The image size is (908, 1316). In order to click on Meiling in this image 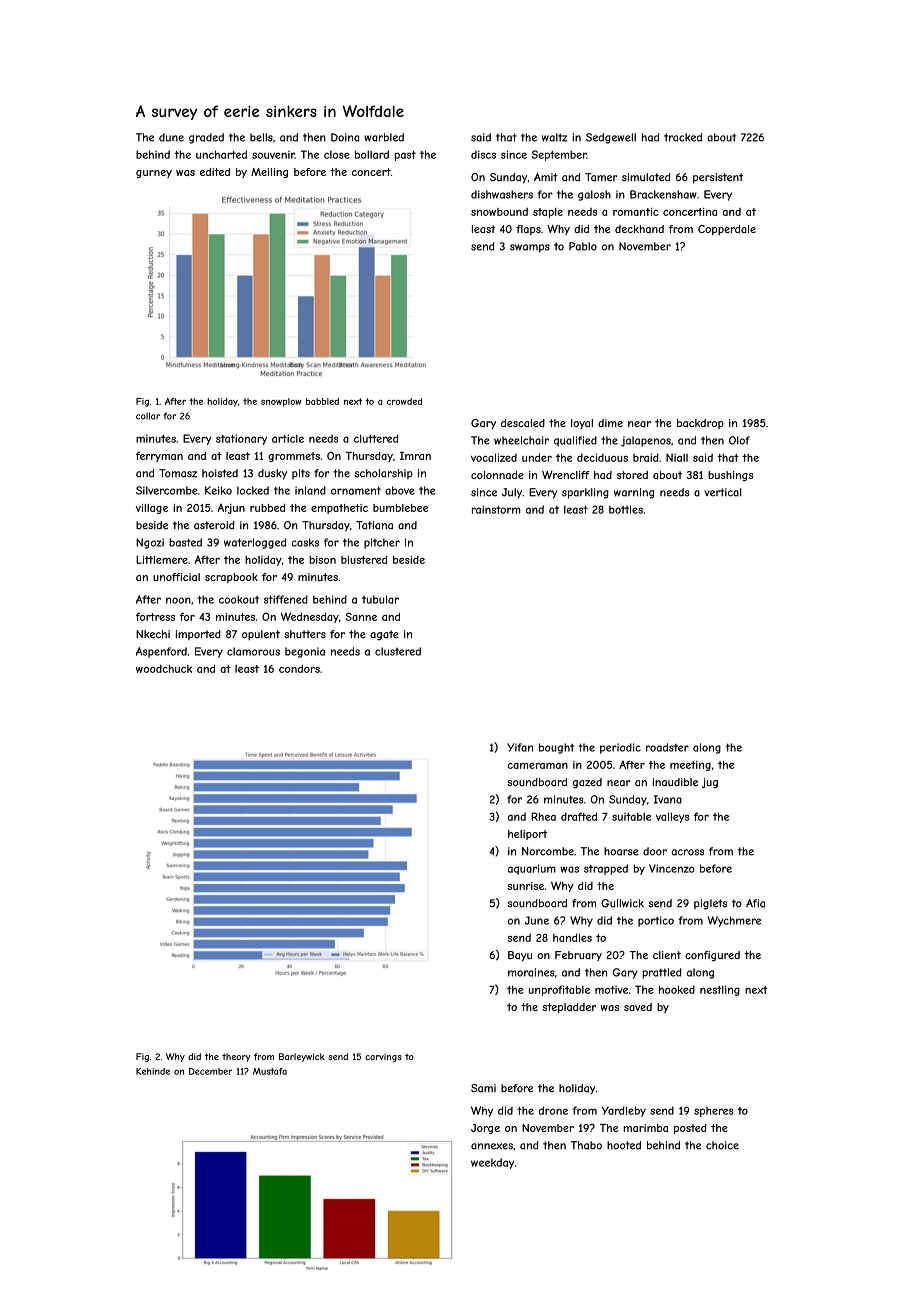, I will do `click(269, 173)`.
